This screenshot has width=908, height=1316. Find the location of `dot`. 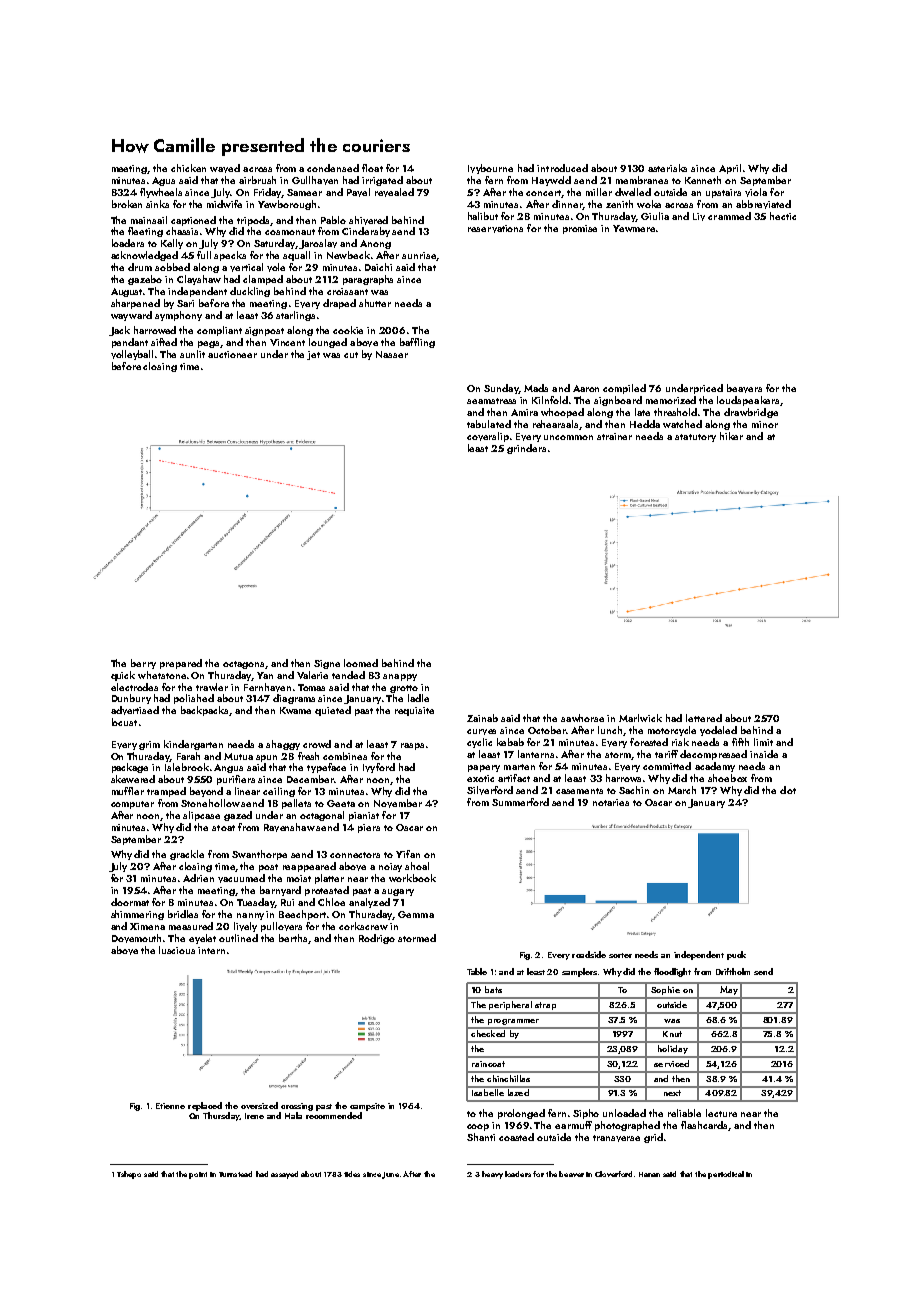

dot is located at coordinates (788, 790).
